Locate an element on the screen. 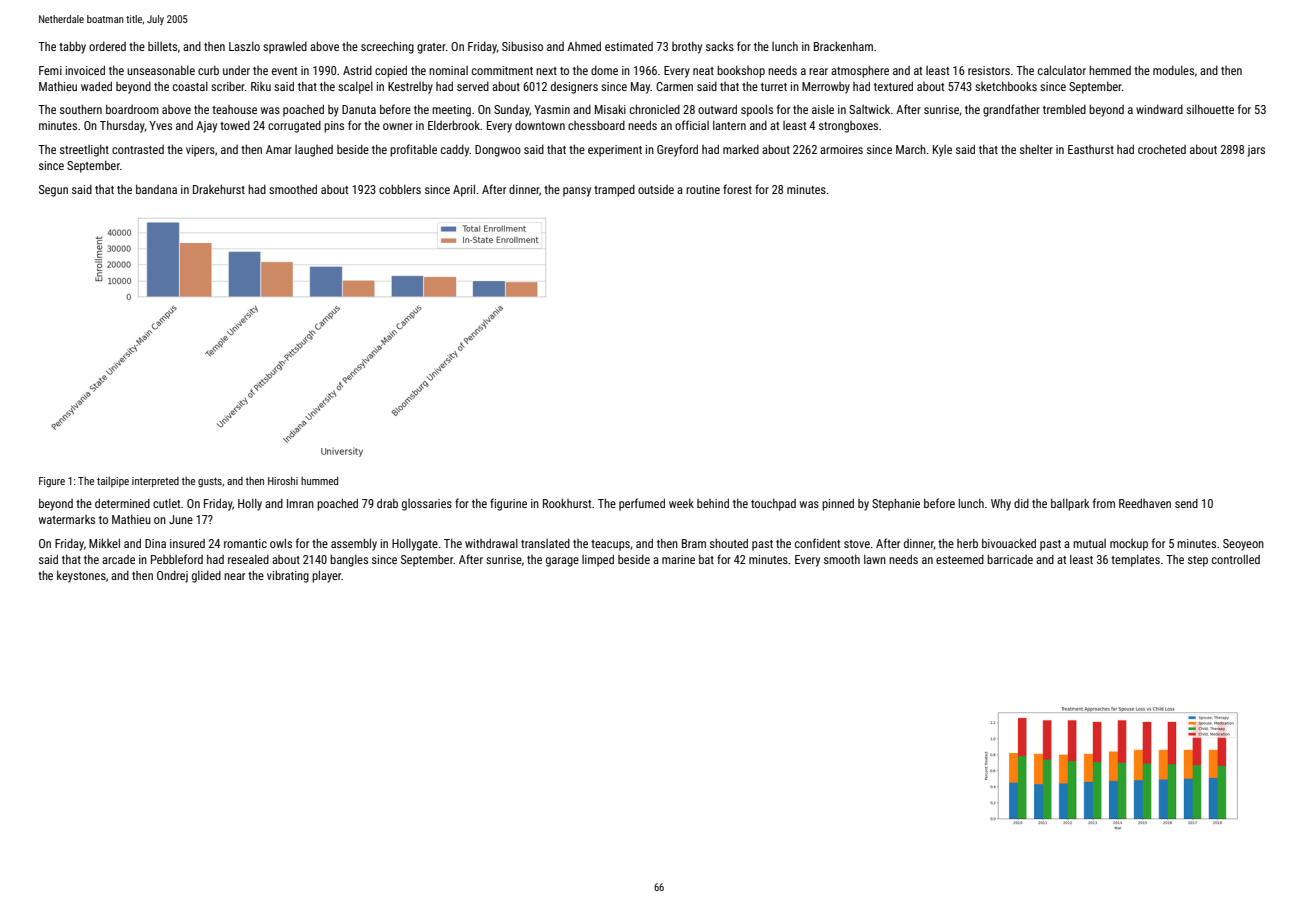  vibrating is located at coordinates (288, 576).
